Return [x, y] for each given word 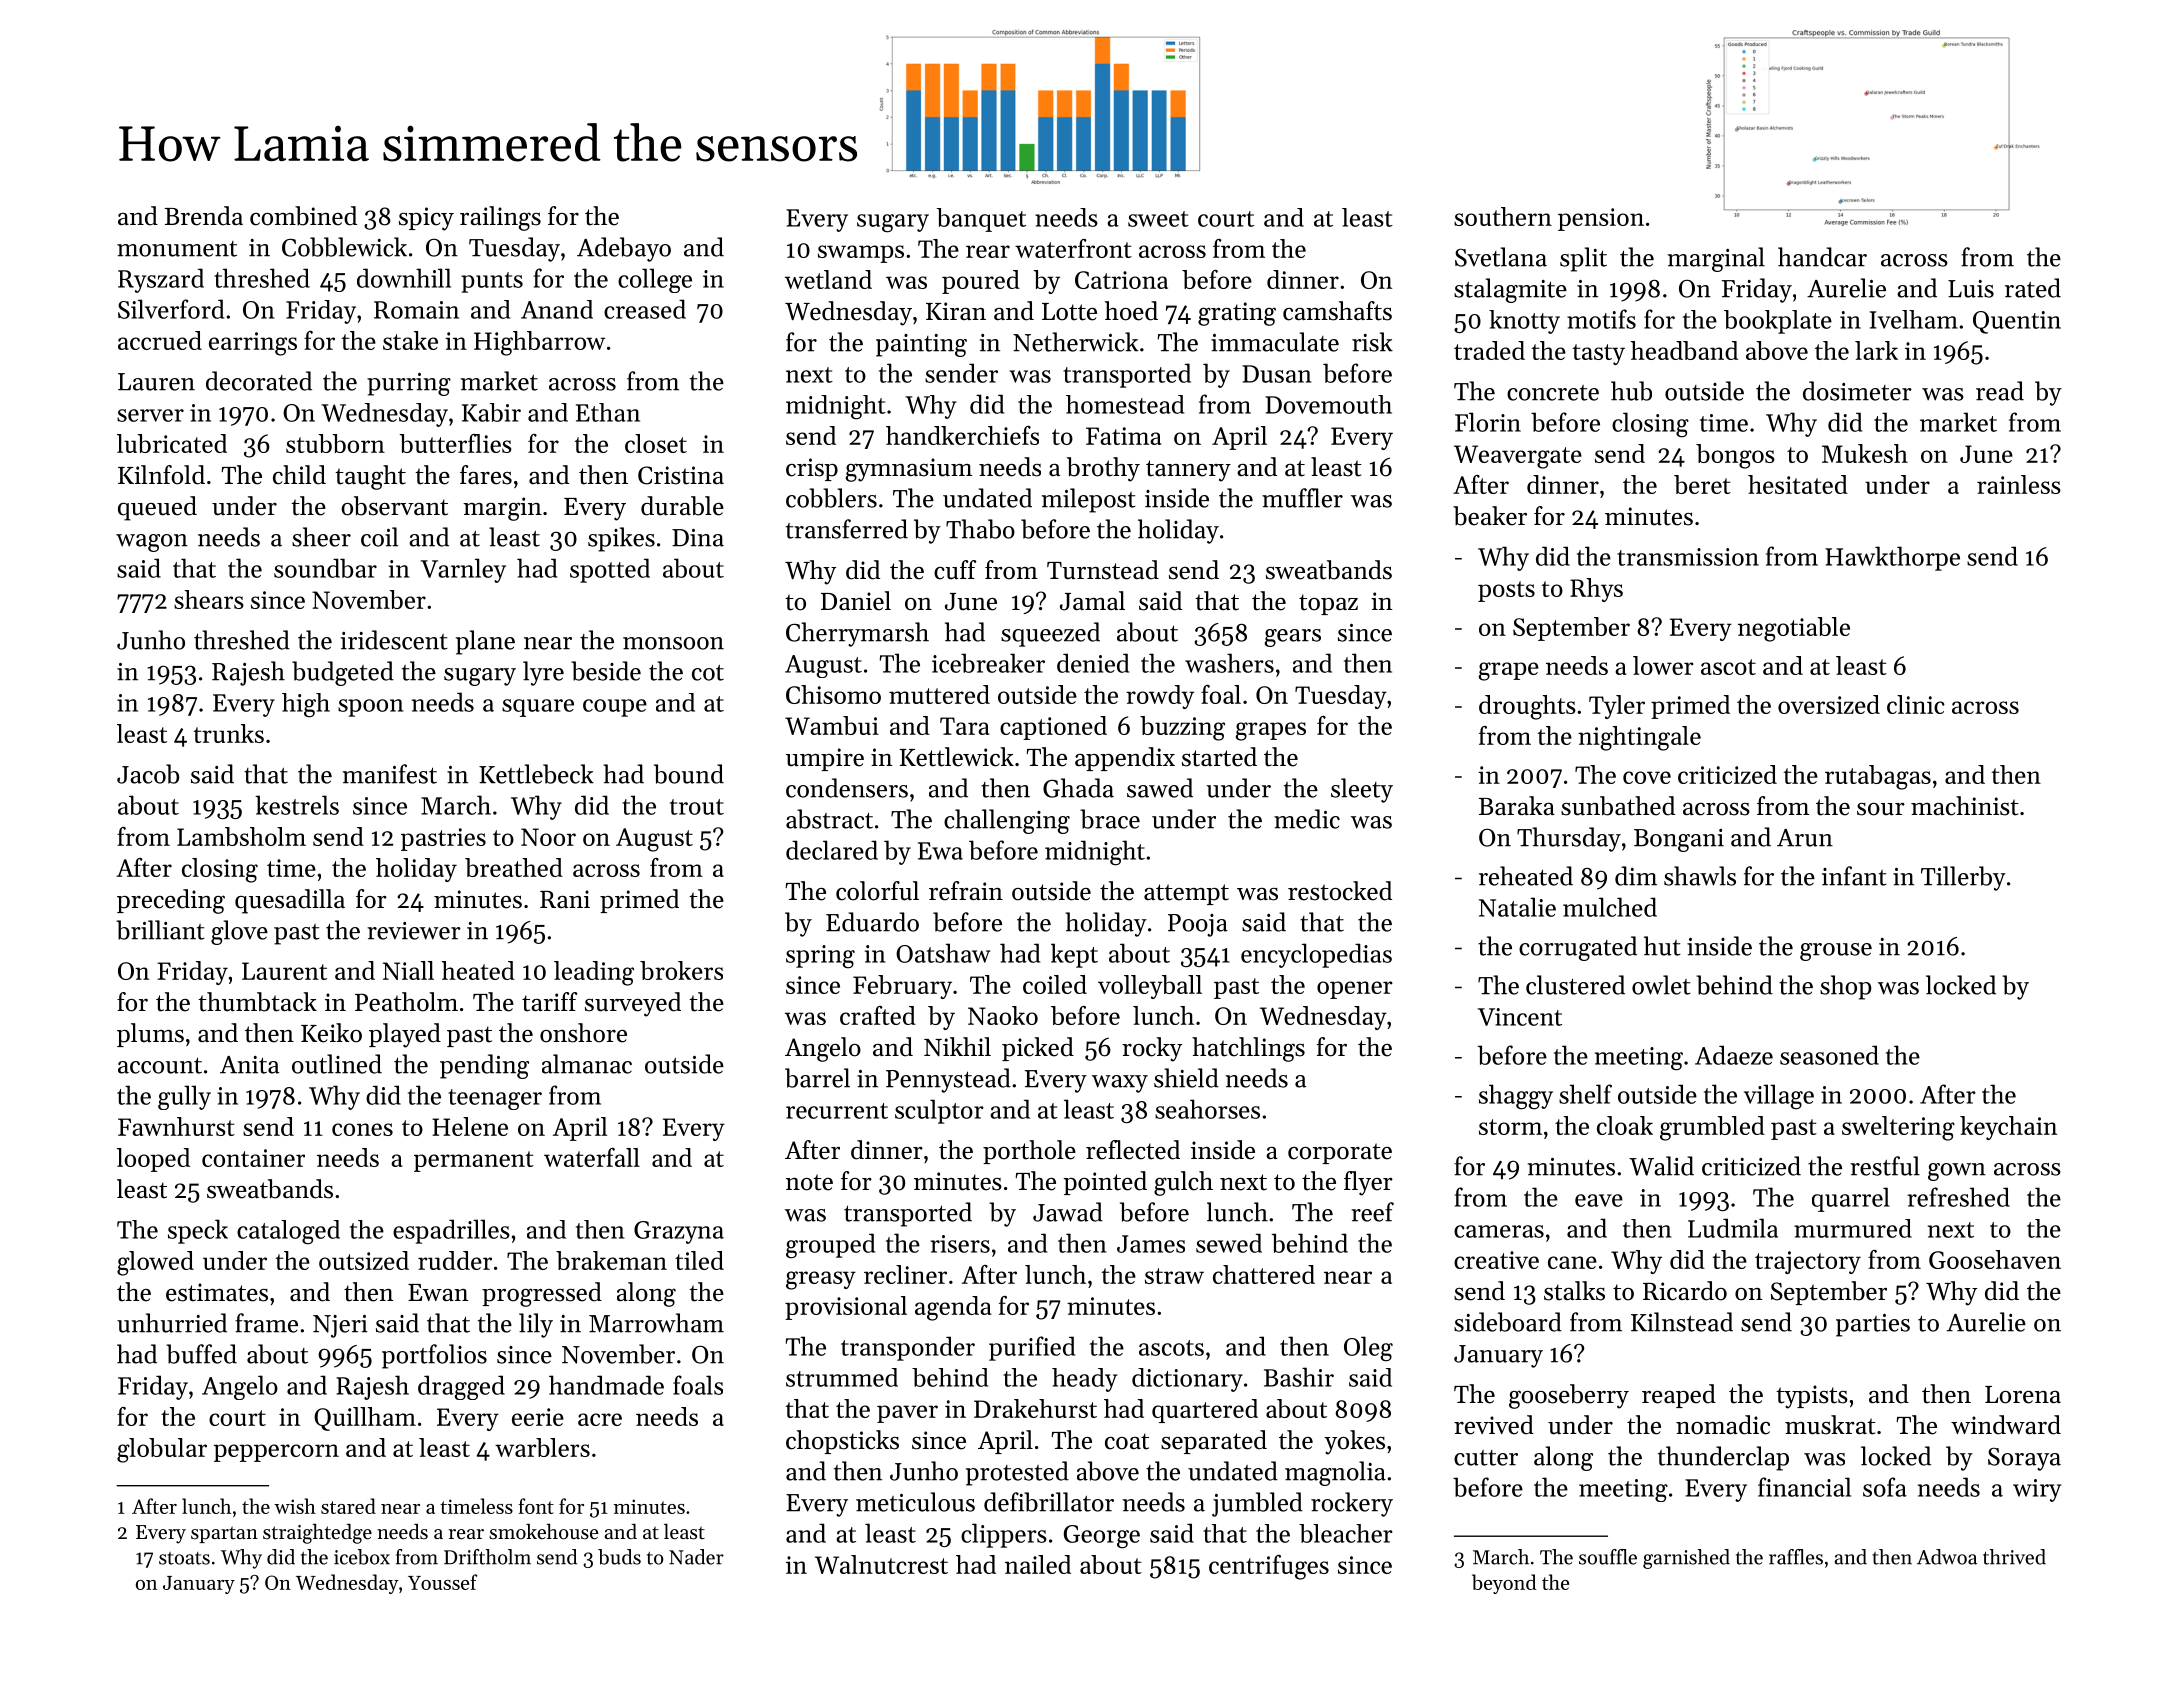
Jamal [1092, 601]
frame [266, 1323]
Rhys [1596, 590]
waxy [1120, 1084]
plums [150, 1035]
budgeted [343, 673]
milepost [1089, 500]
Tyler [1617, 707]
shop [1846, 987]
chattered [1264, 1274]
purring [409, 384]
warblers [542, 1447]
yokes [1354, 1442]
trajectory [1808, 1262]
